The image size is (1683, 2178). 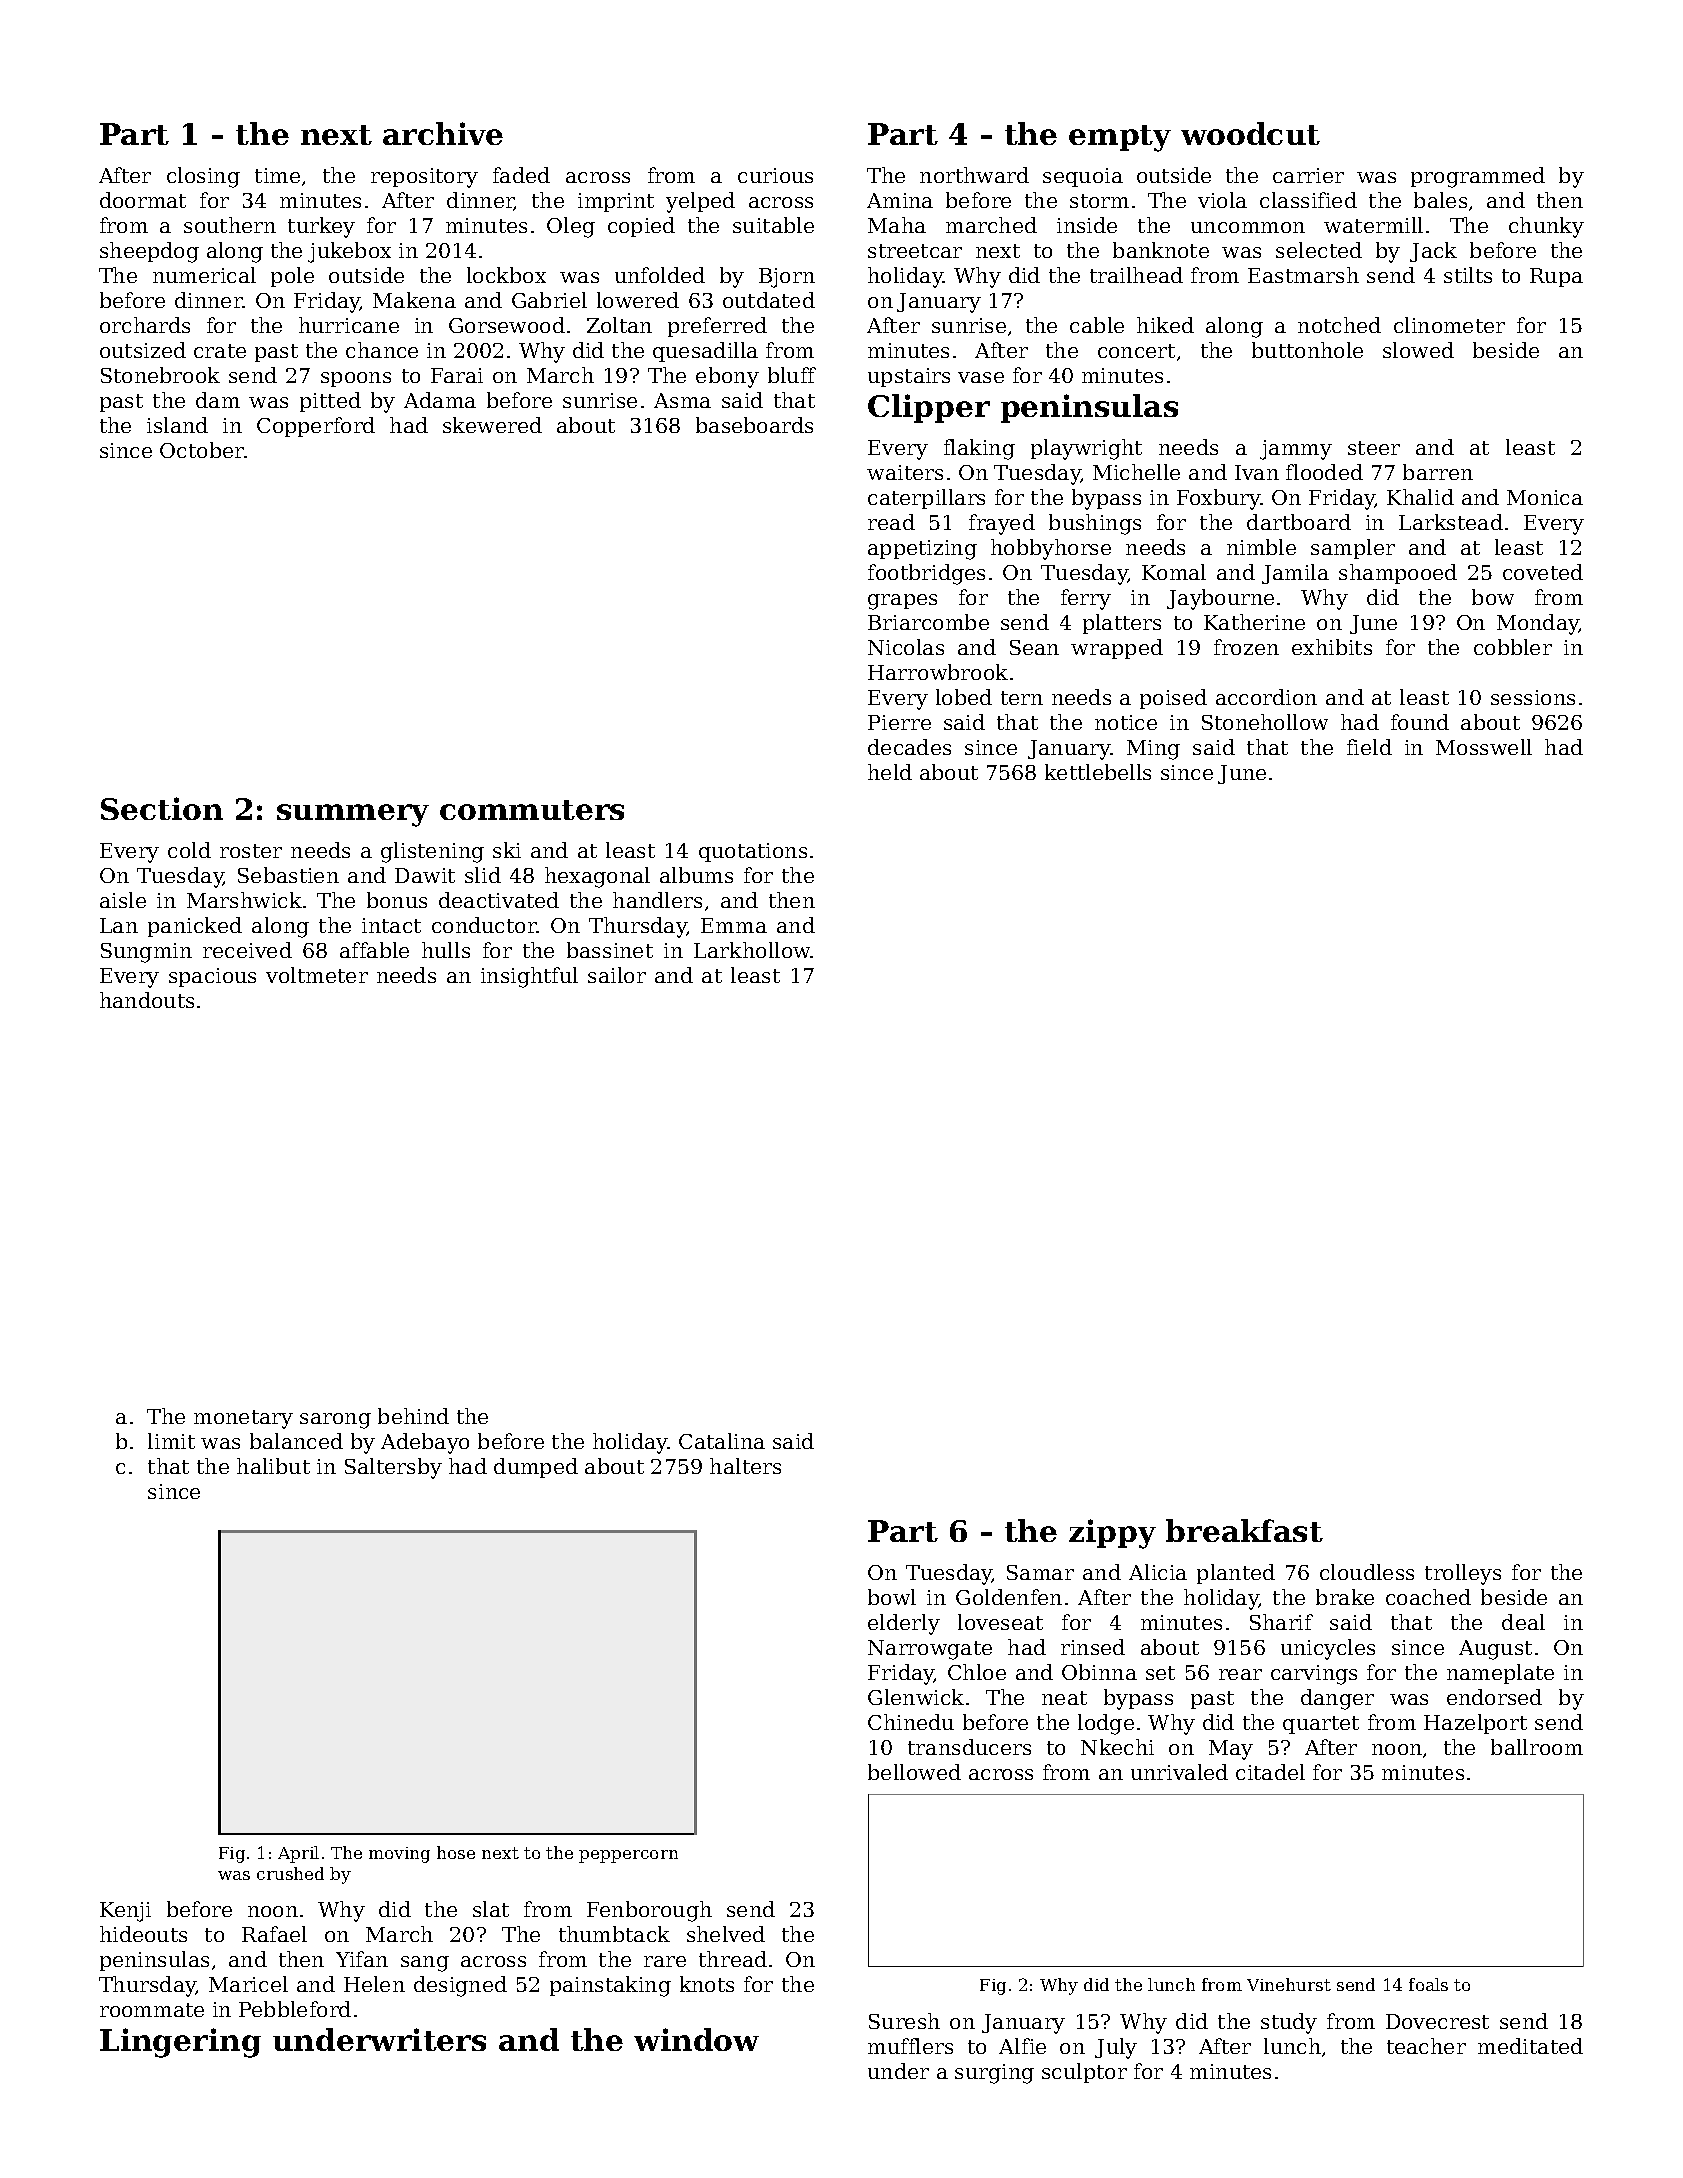 What do you see at coordinates (492, 425) in the screenshot?
I see `skewered` at bounding box center [492, 425].
